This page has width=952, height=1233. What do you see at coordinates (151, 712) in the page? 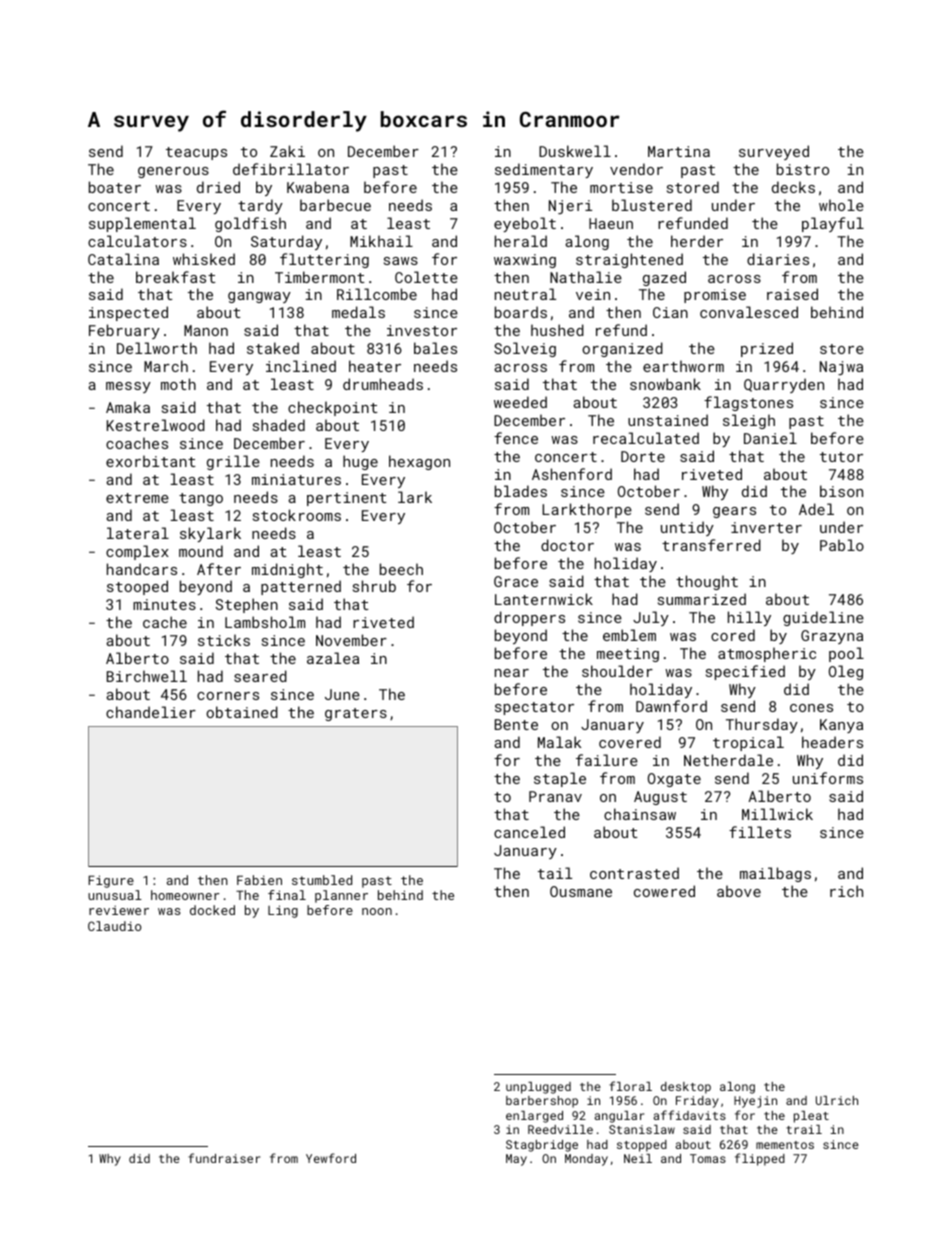
I see `chandelier` at bounding box center [151, 712].
